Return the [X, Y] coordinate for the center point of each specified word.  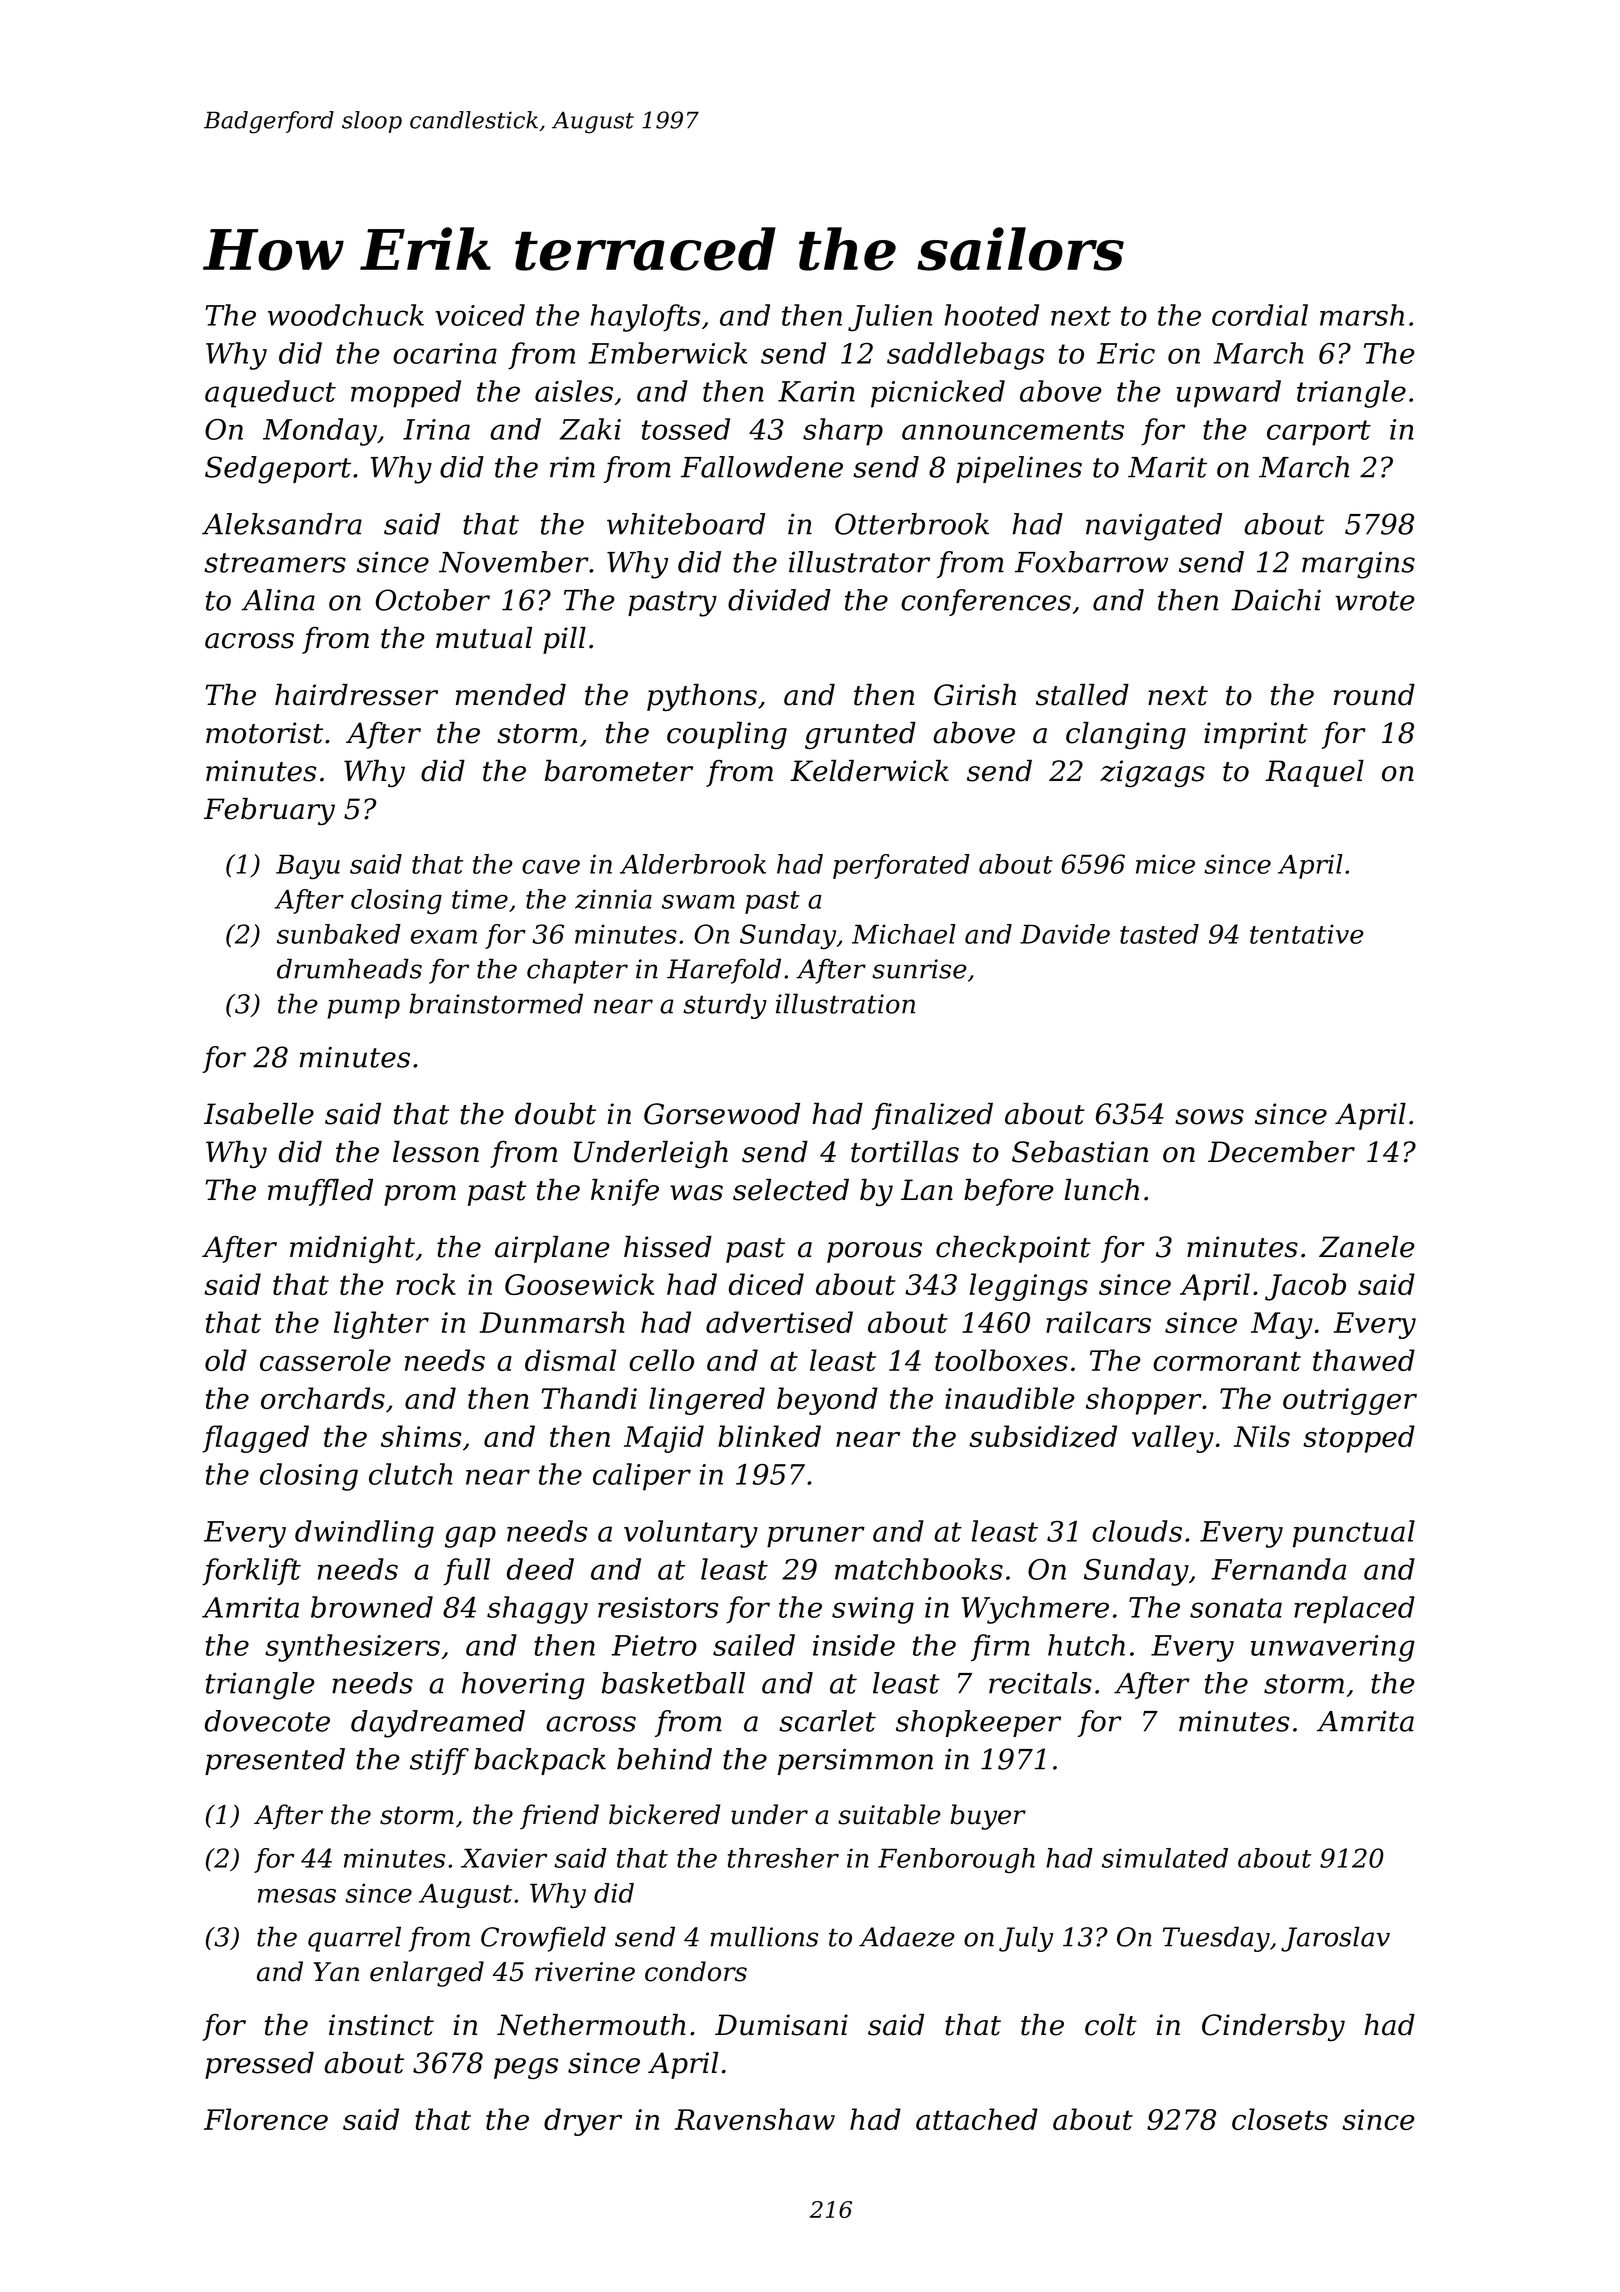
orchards [323, 1398]
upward [1229, 394]
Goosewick [579, 1284]
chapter [577, 971]
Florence [266, 2119]
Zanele [1366, 1247]
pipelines [1019, 469]
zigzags [1152, 773]
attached [977, 2119]
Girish [975, 695]
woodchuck [346, 315]
